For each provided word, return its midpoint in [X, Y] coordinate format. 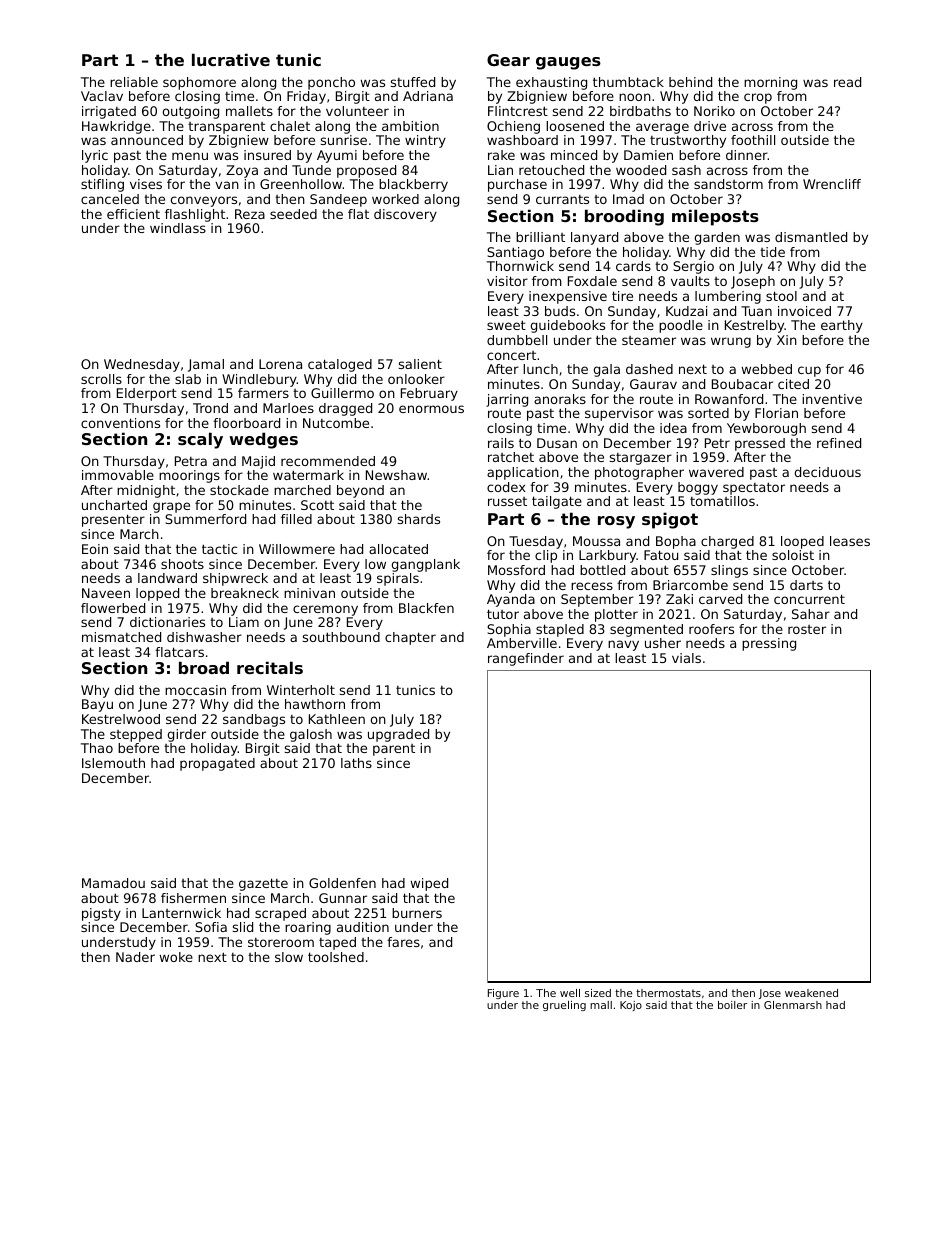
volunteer [357, 111]
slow [289, 957]
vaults [690, 281]
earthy [842, 326]
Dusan [557, 443]
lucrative [231, 59]
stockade [239, 490]
